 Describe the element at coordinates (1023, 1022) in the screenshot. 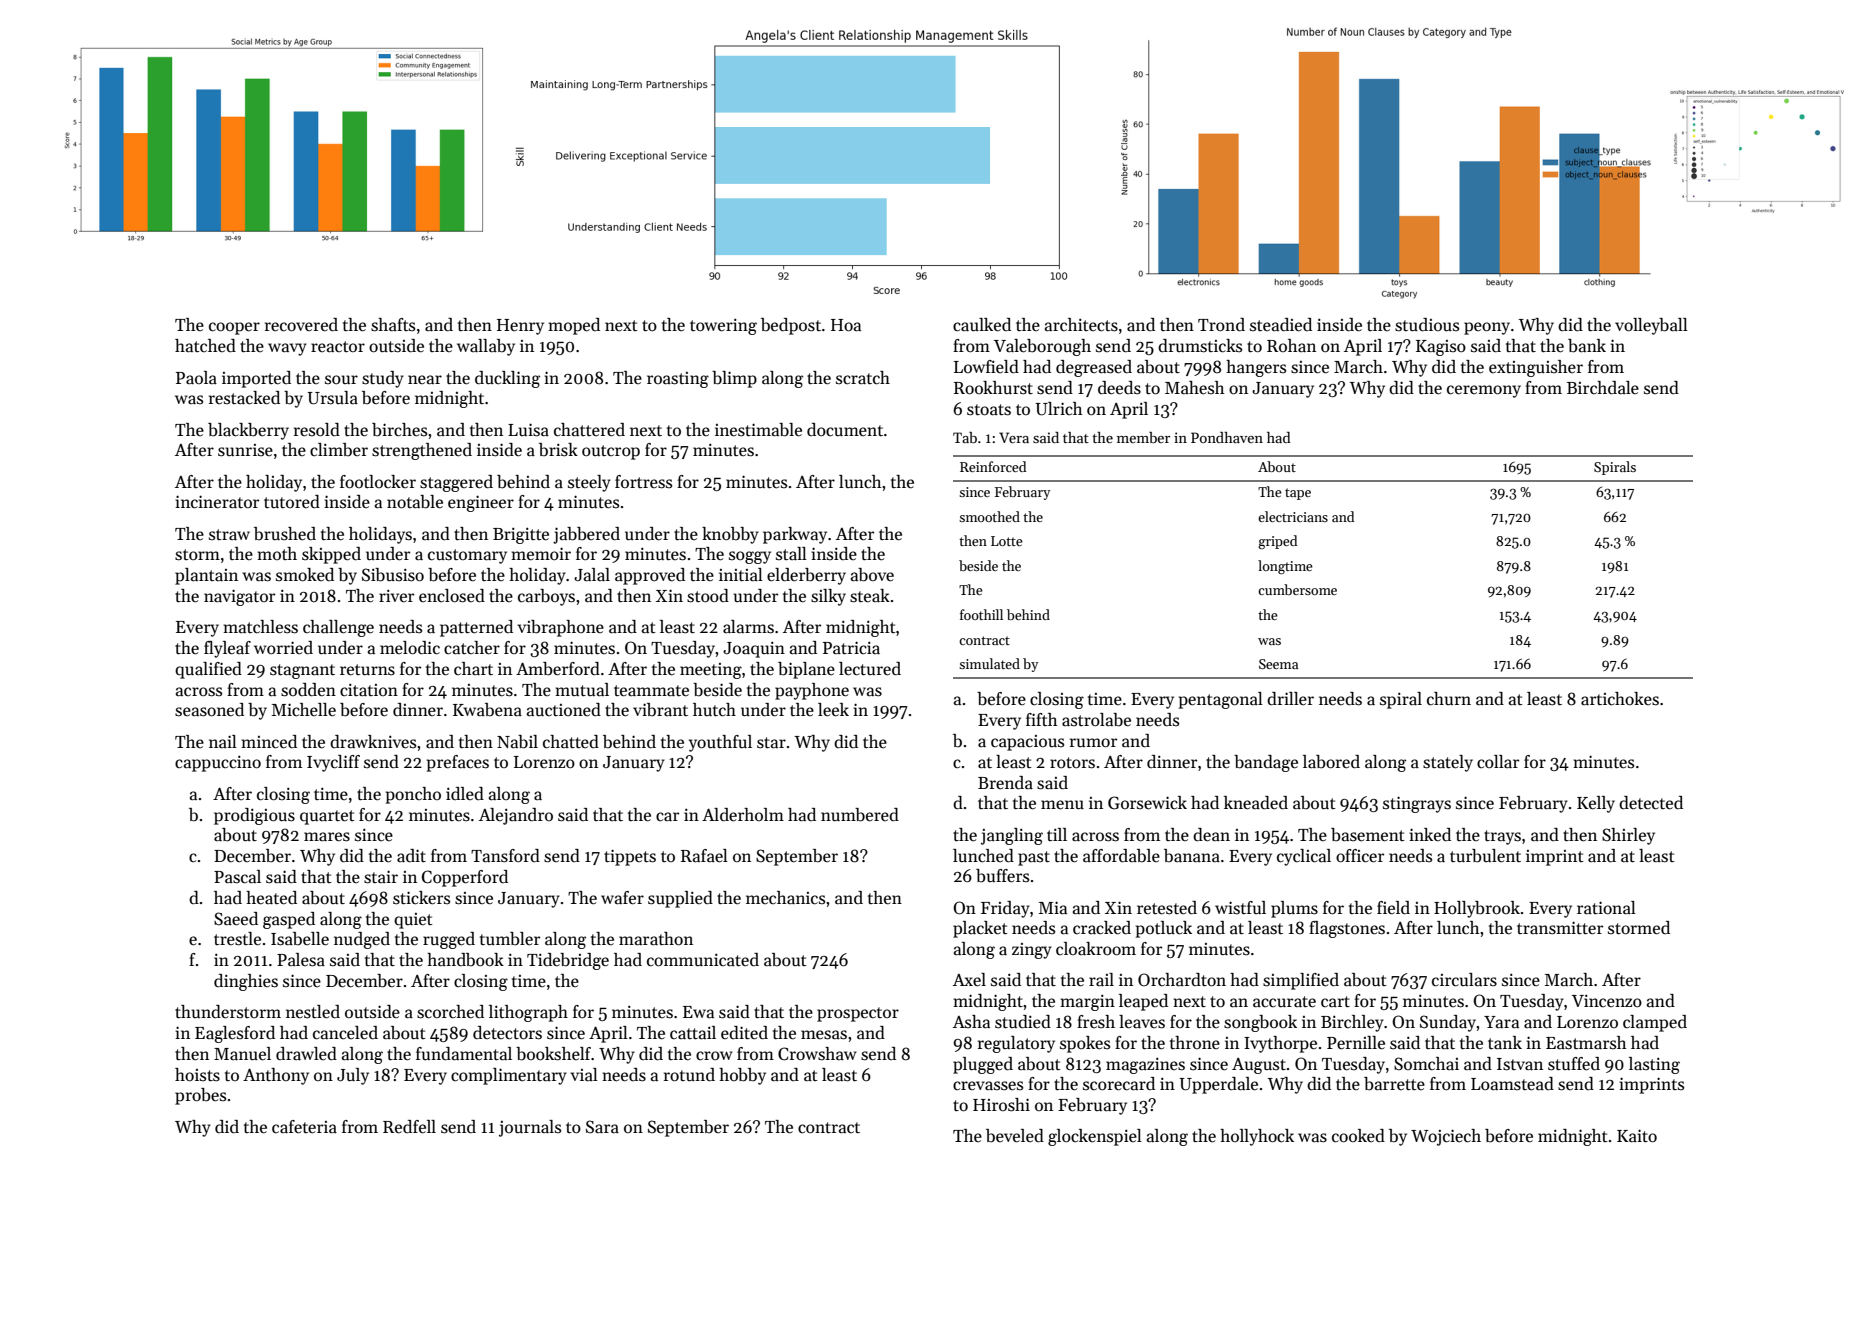

I see `studied` at that location.
